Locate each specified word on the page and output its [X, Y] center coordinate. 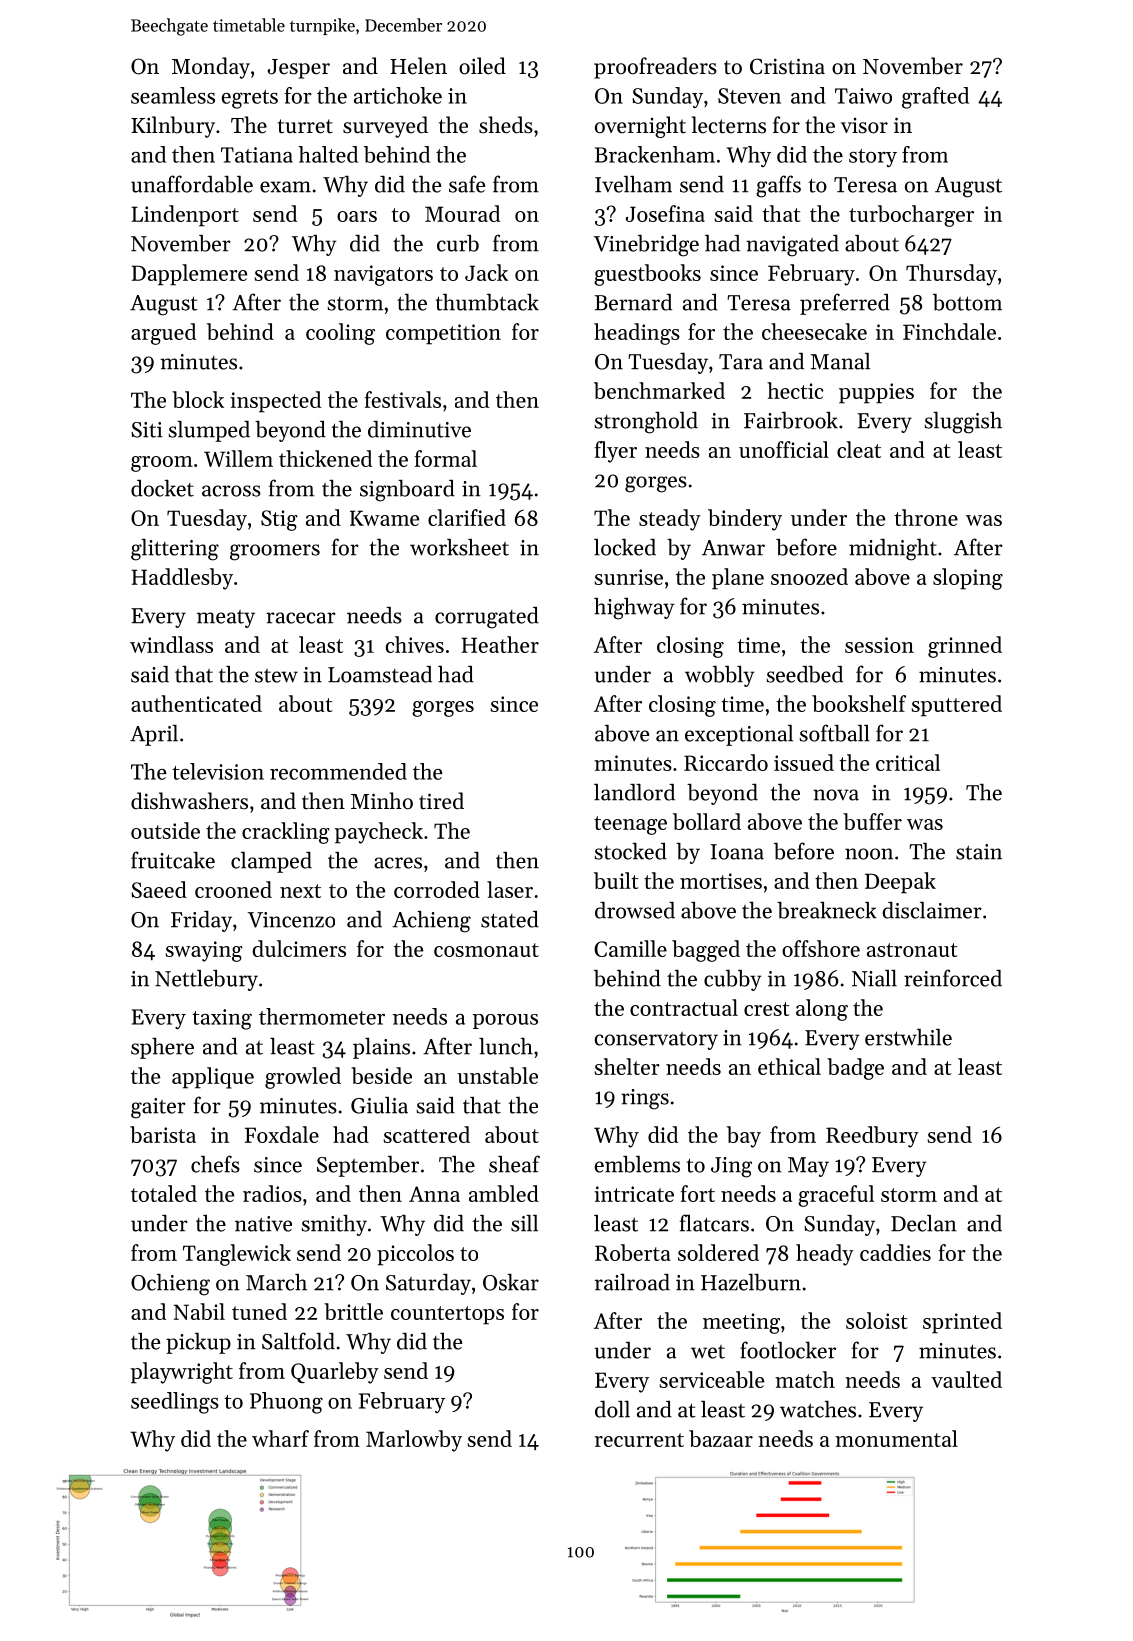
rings [645, 1099]
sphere [162, 1048]
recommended [338, 771]
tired [441, 801]
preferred [845, 304]
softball [834, 733]
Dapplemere [189, 275]
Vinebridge [646, 246]
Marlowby [414, 1441]
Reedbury [872, 1137]
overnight [640, 127]
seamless [173, 95]
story [873, 158]
